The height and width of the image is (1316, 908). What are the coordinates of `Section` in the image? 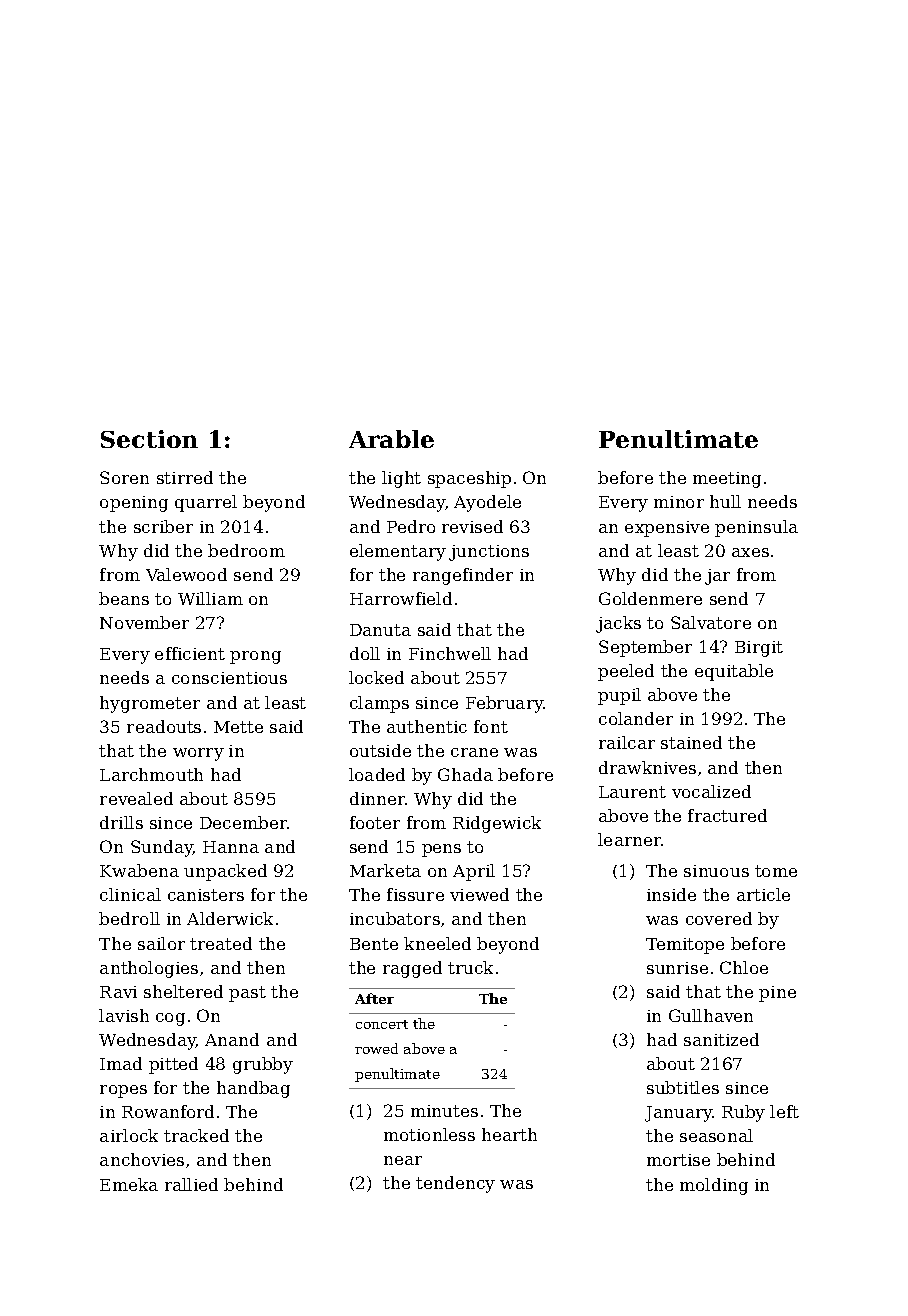 It's located at (149, 439).
